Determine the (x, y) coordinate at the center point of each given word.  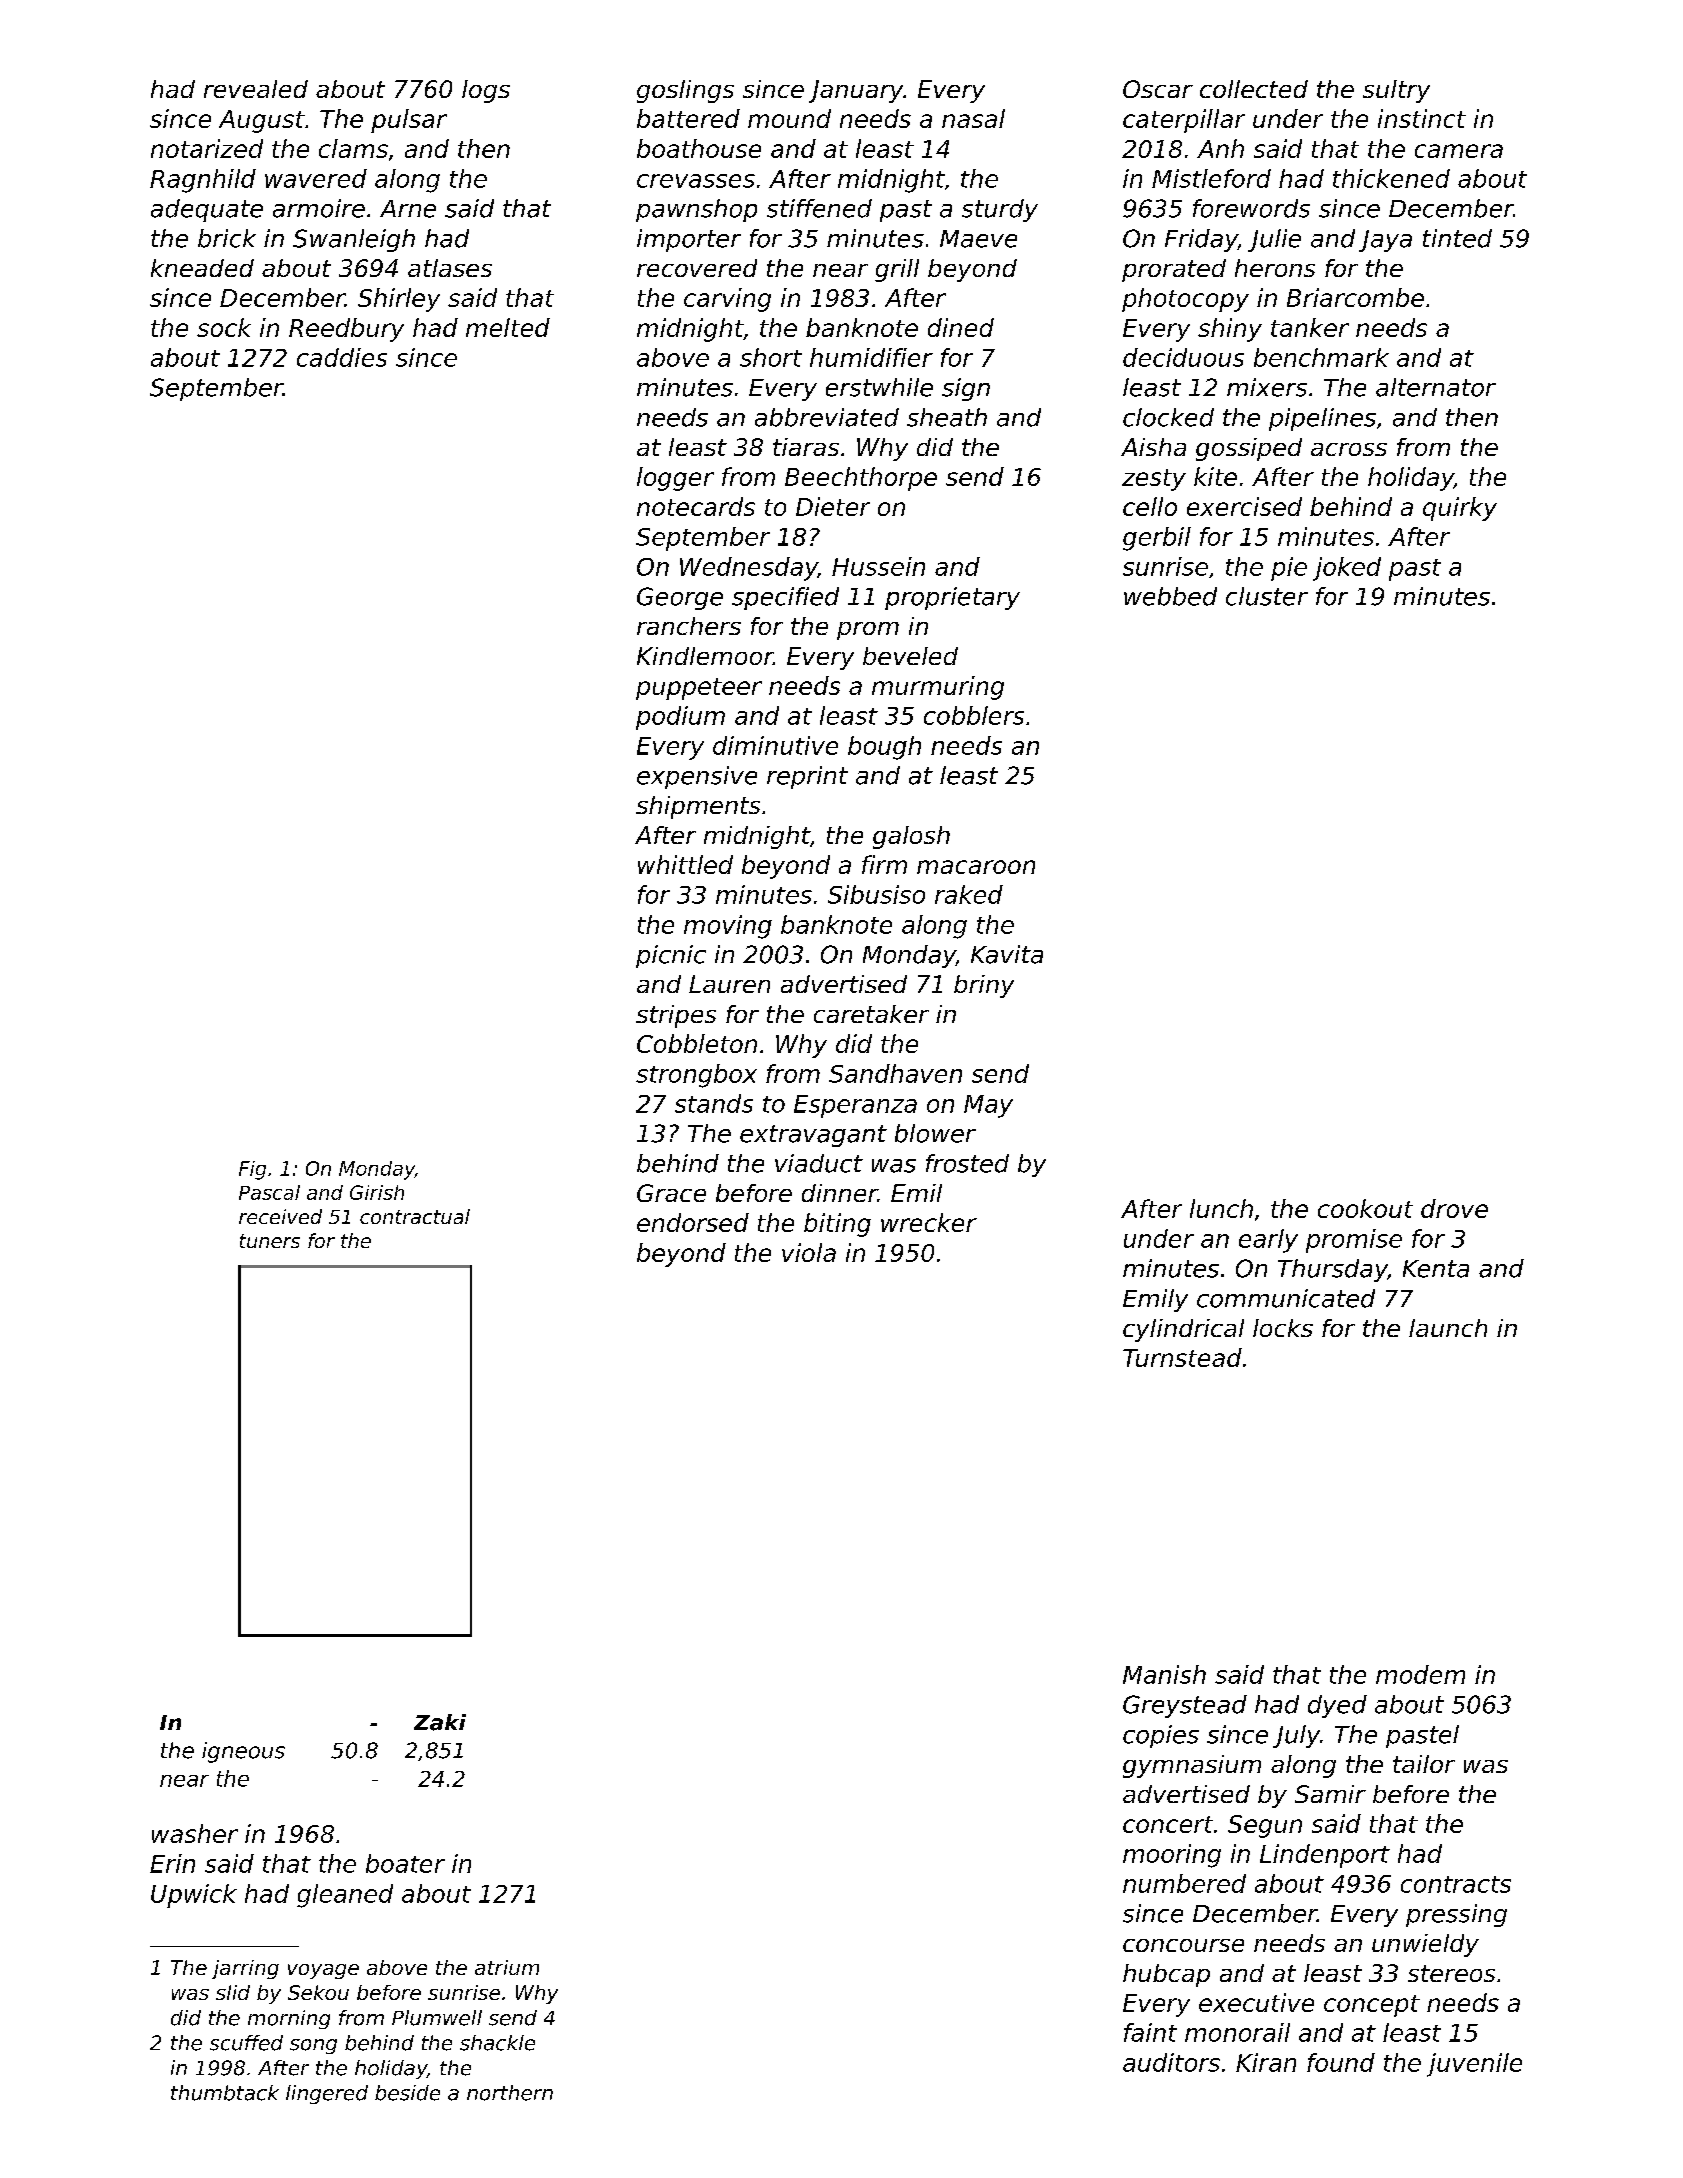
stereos (1451, 1973)
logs (486, 91)
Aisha (1153, 447)
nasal (973, 118)
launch (1448, 1328)
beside (407, 2093)
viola (809, 1252)
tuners (270, 1241)
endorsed (693, 1222)
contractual (415, 1216)
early (1268, 1241)
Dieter (833, 506)
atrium (507, 1967)
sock (224, 327)
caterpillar (1184, 121)
